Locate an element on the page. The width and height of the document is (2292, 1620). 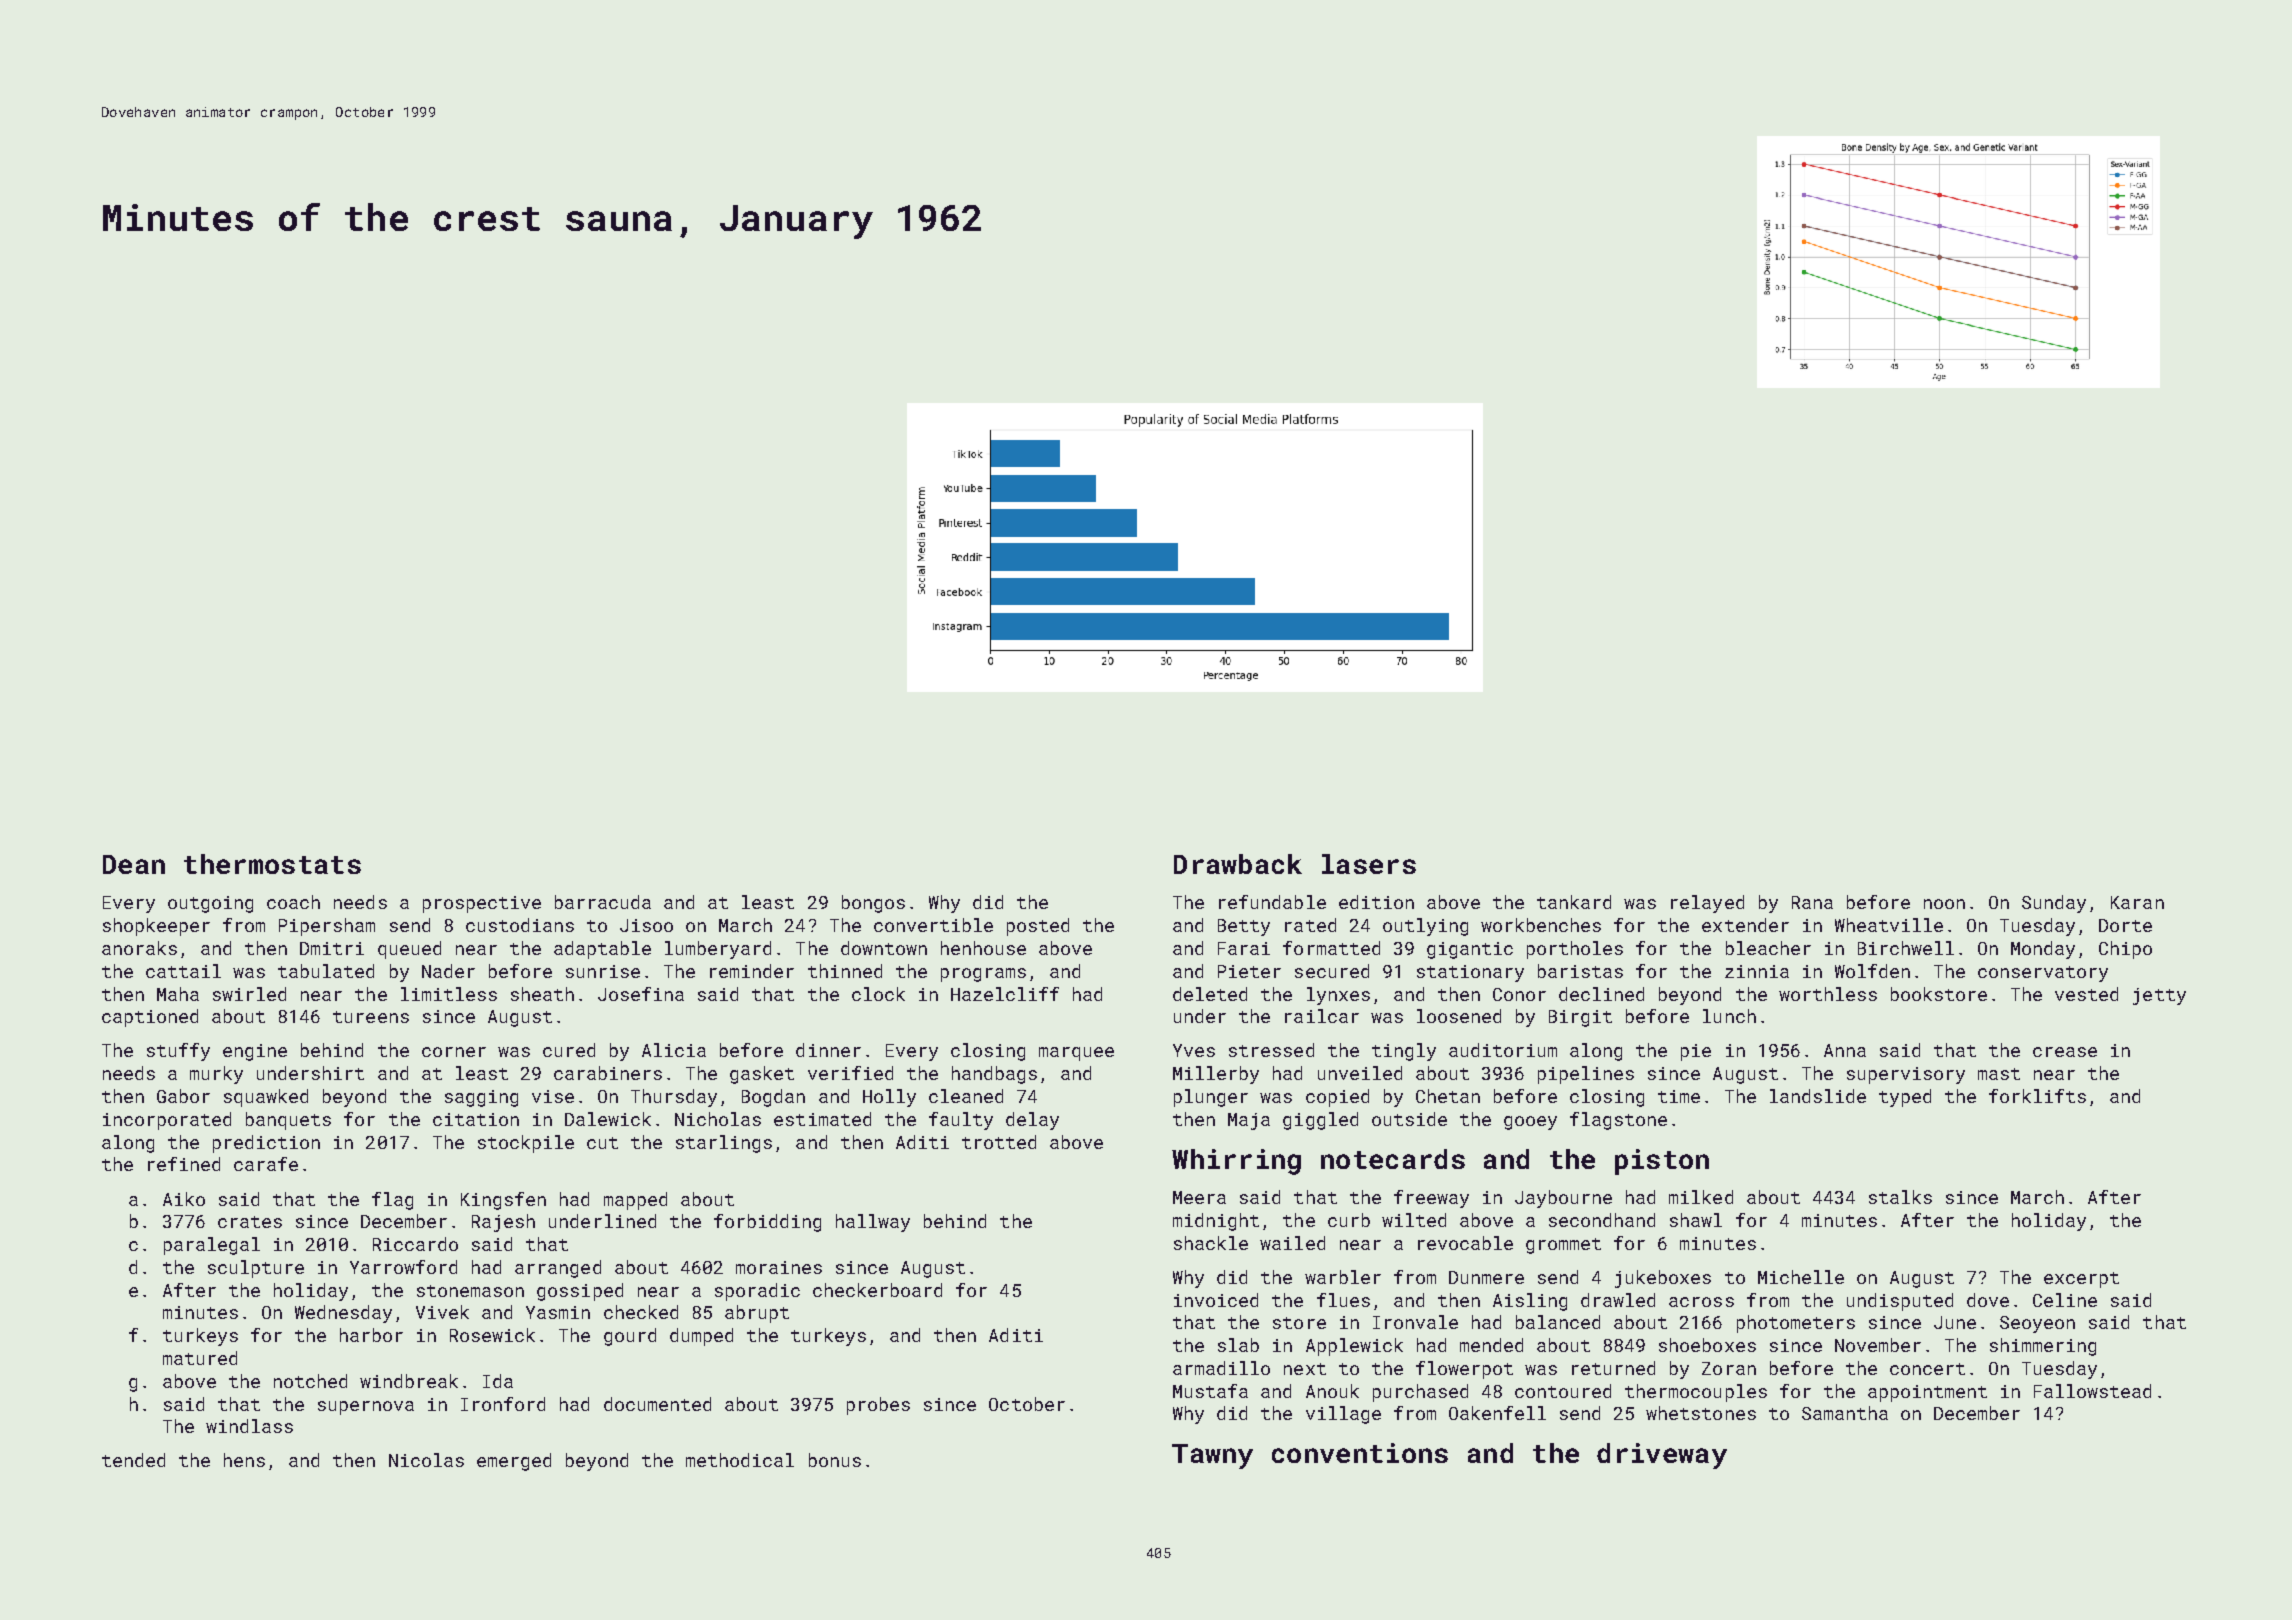
Drawback is located at coordinates (1238, 864).
